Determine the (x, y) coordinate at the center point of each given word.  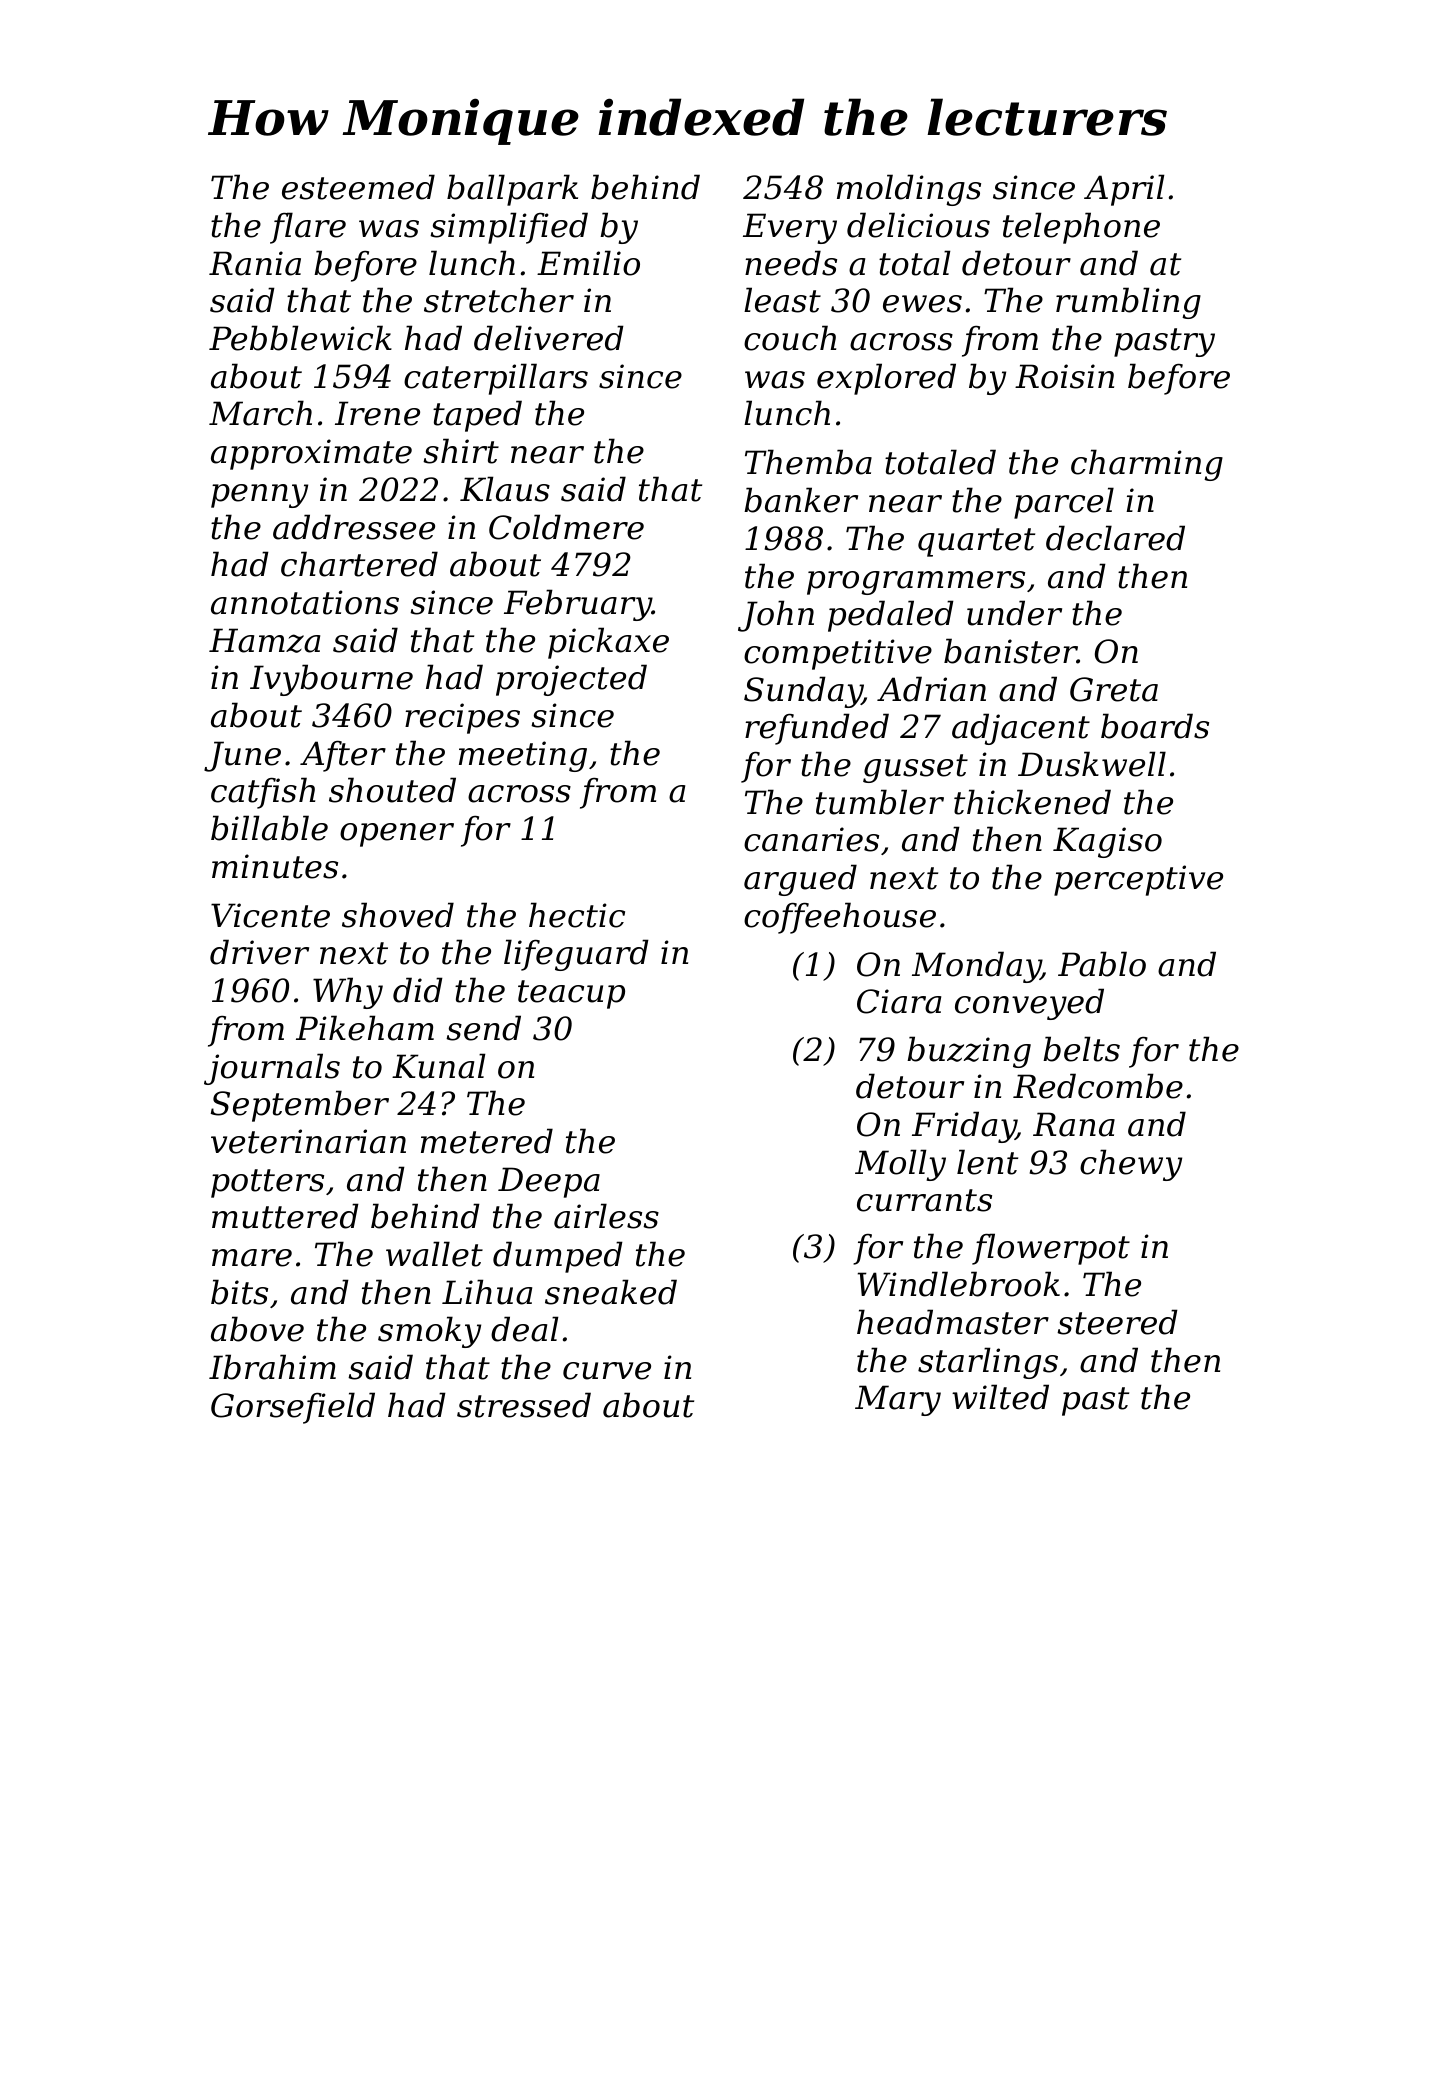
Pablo (1102, 964)
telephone (1081, 228)
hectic (577, 915)
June (242, 756)
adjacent (1021, 729)
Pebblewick (300, 338)
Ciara (899, 1001)
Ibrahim (272, 1367)
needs (791, 263)
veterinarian (308, 1141)
